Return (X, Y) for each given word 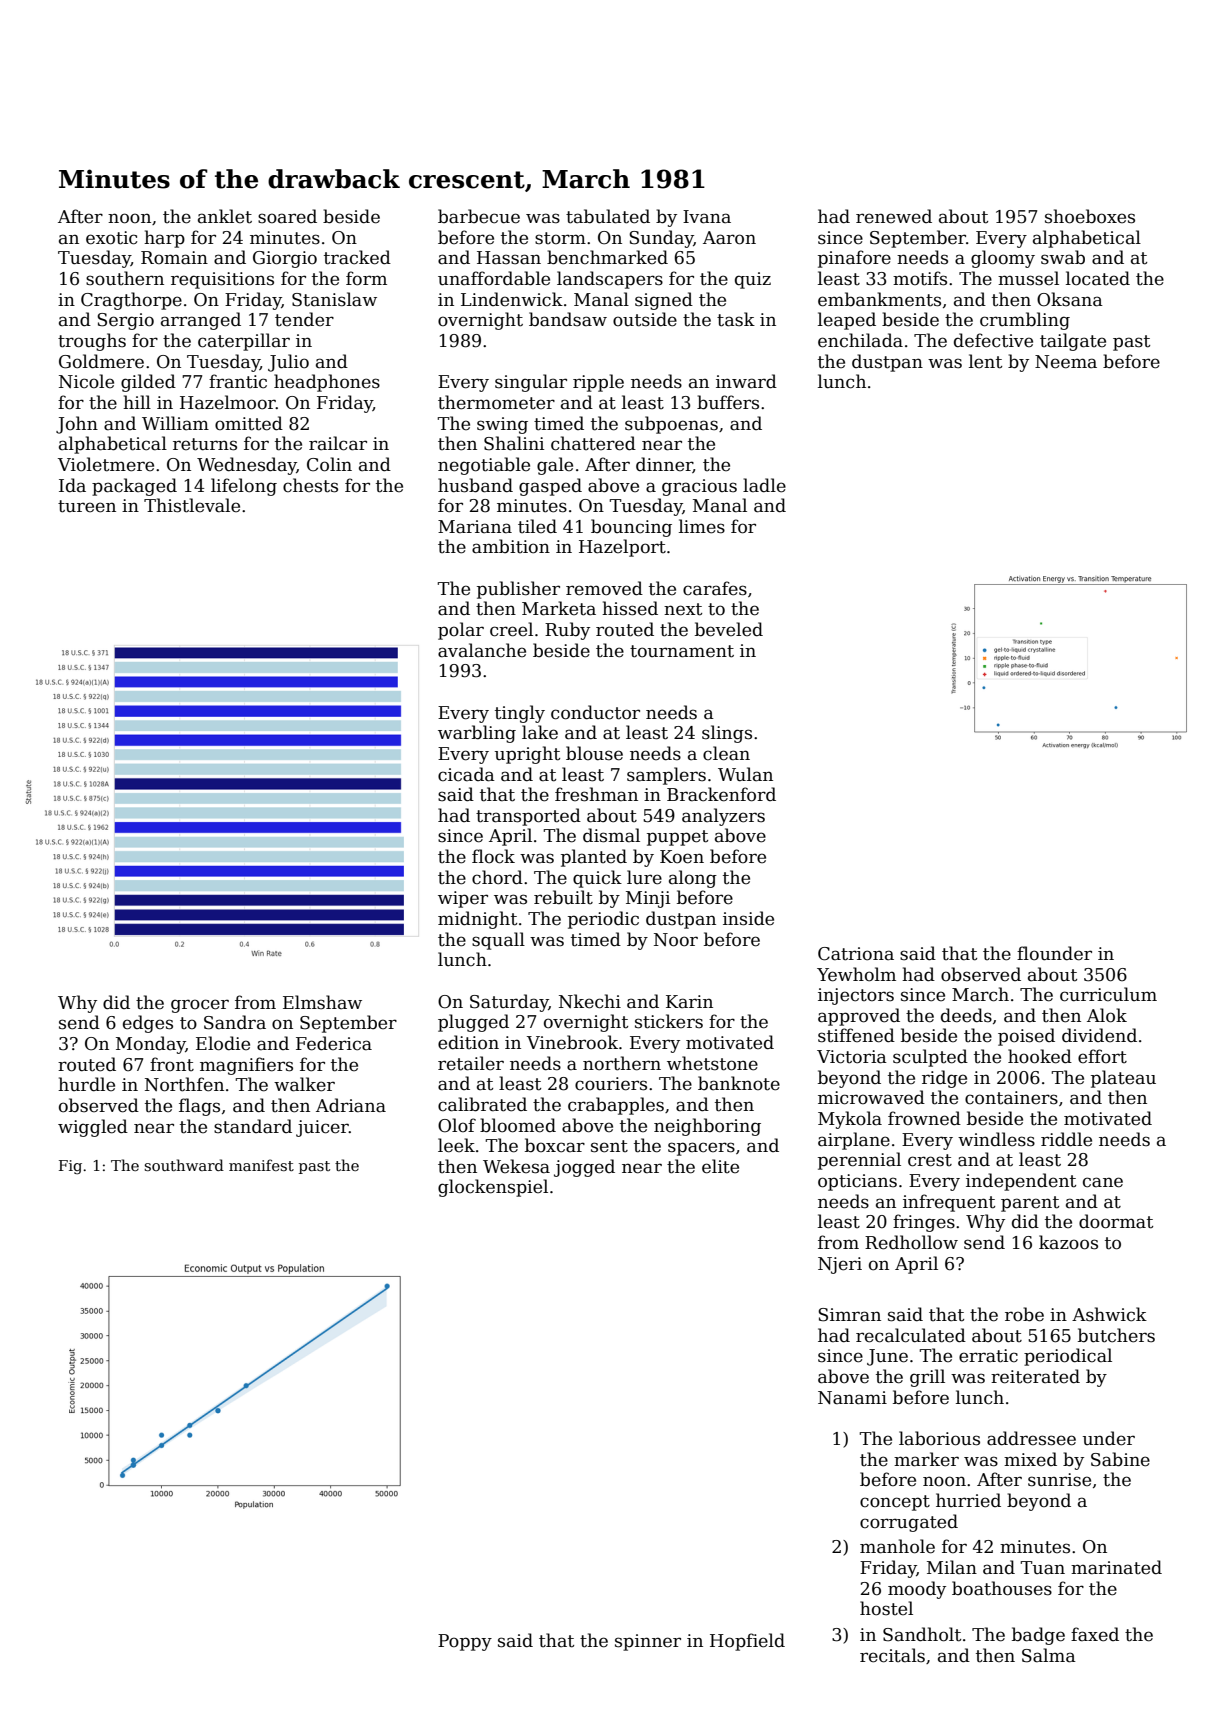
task (736, 319)
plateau (1123, 1079)
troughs (92, 342)
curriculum (1108, 994)
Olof (457, 1125)
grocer (200, 1006)
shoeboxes (1090, 216)
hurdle (86, 1084)
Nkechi (590, 1001)
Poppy (465, 1642)
